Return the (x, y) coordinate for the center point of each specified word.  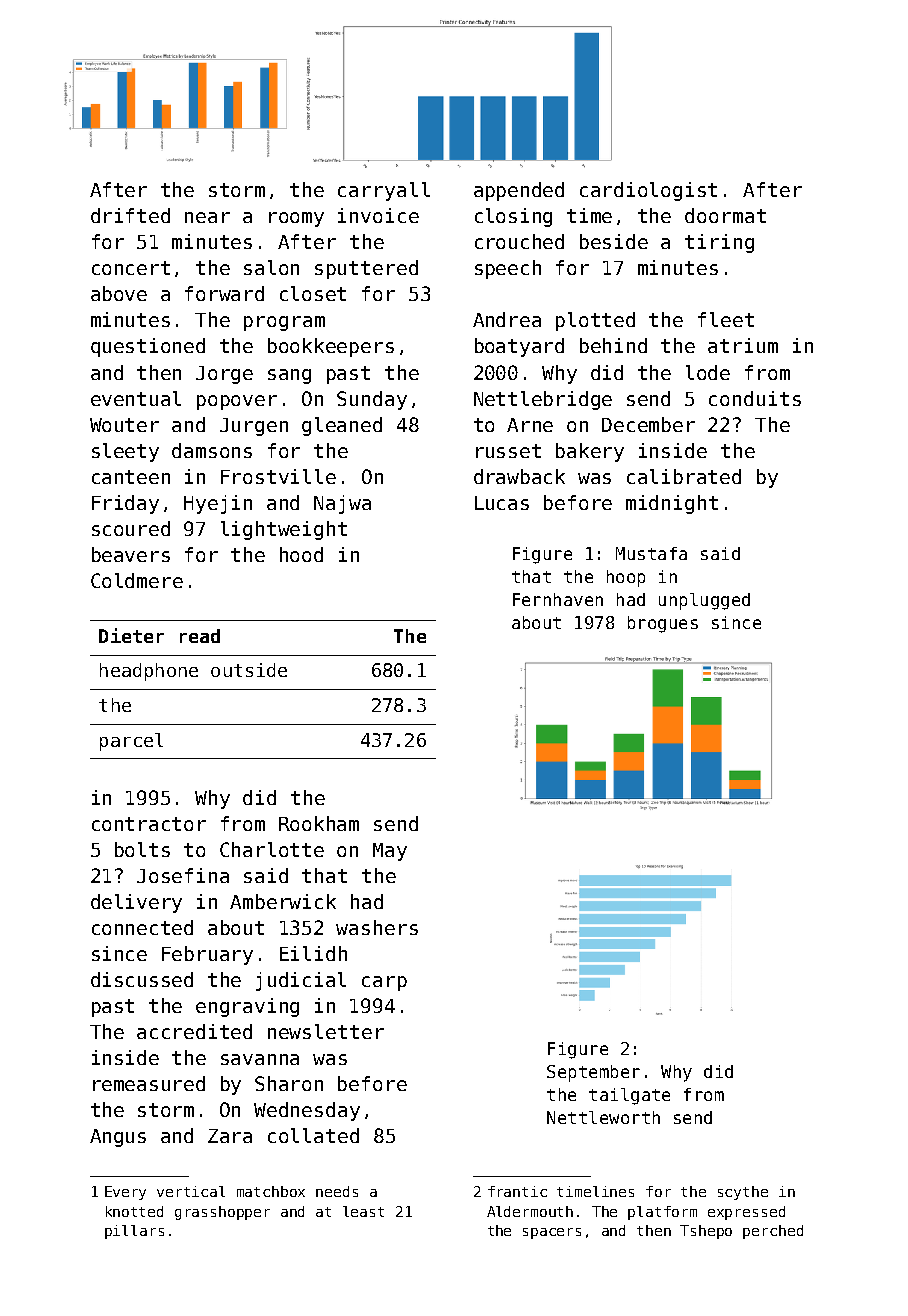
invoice (378, 215)
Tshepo (706, 1232)
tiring (719, 243)
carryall (384, 191)
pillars (134, 1232)
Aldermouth (530, 1211)
